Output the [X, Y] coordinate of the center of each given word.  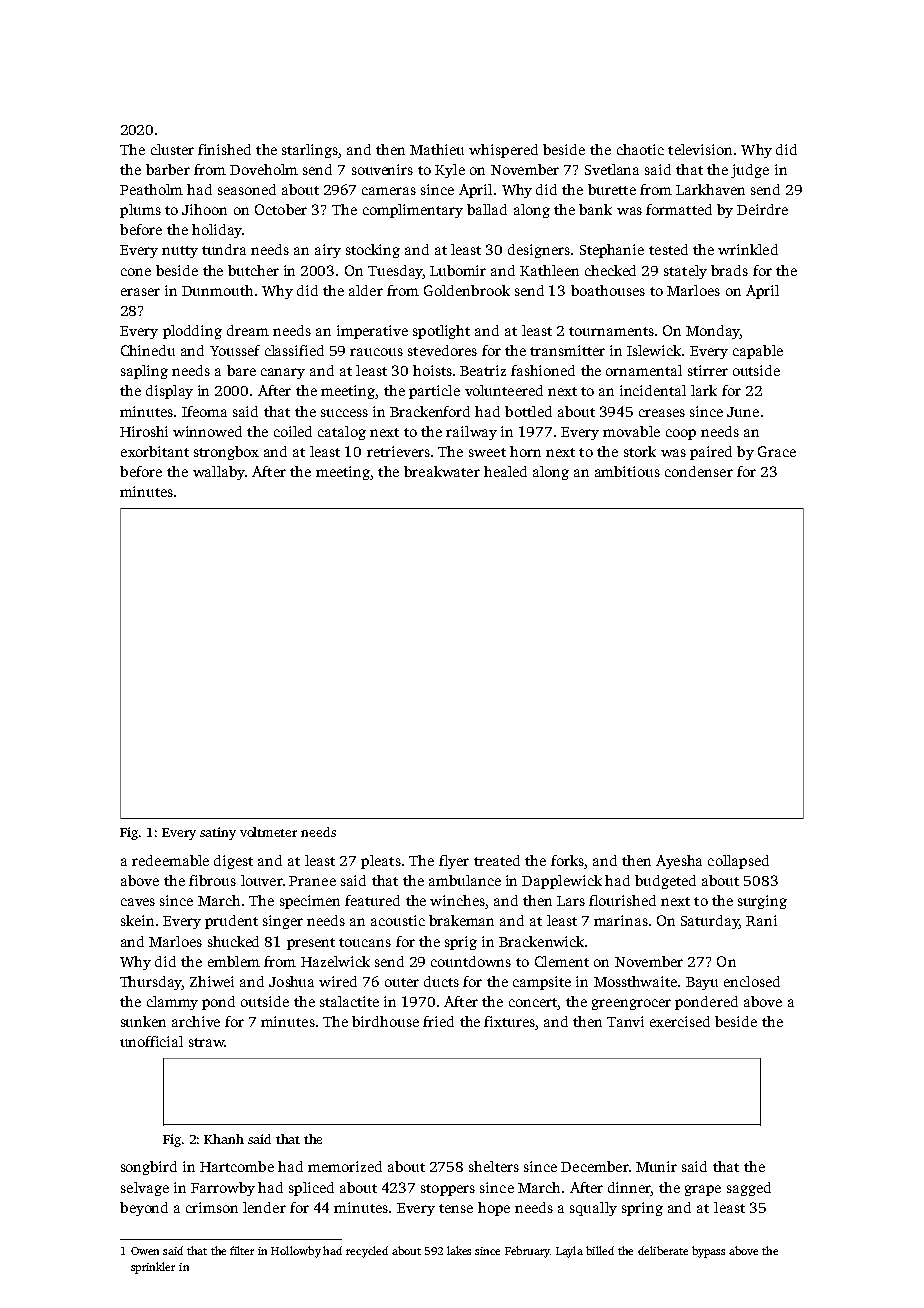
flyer [454, 862]
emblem [234, 961]
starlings [310, 151]
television [700, 149]
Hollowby [296, 1252]
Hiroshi [144, 431]
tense [456, 1208]
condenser [699, 471]
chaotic [640, 149]
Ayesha [679, 862]
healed [505, 471]
